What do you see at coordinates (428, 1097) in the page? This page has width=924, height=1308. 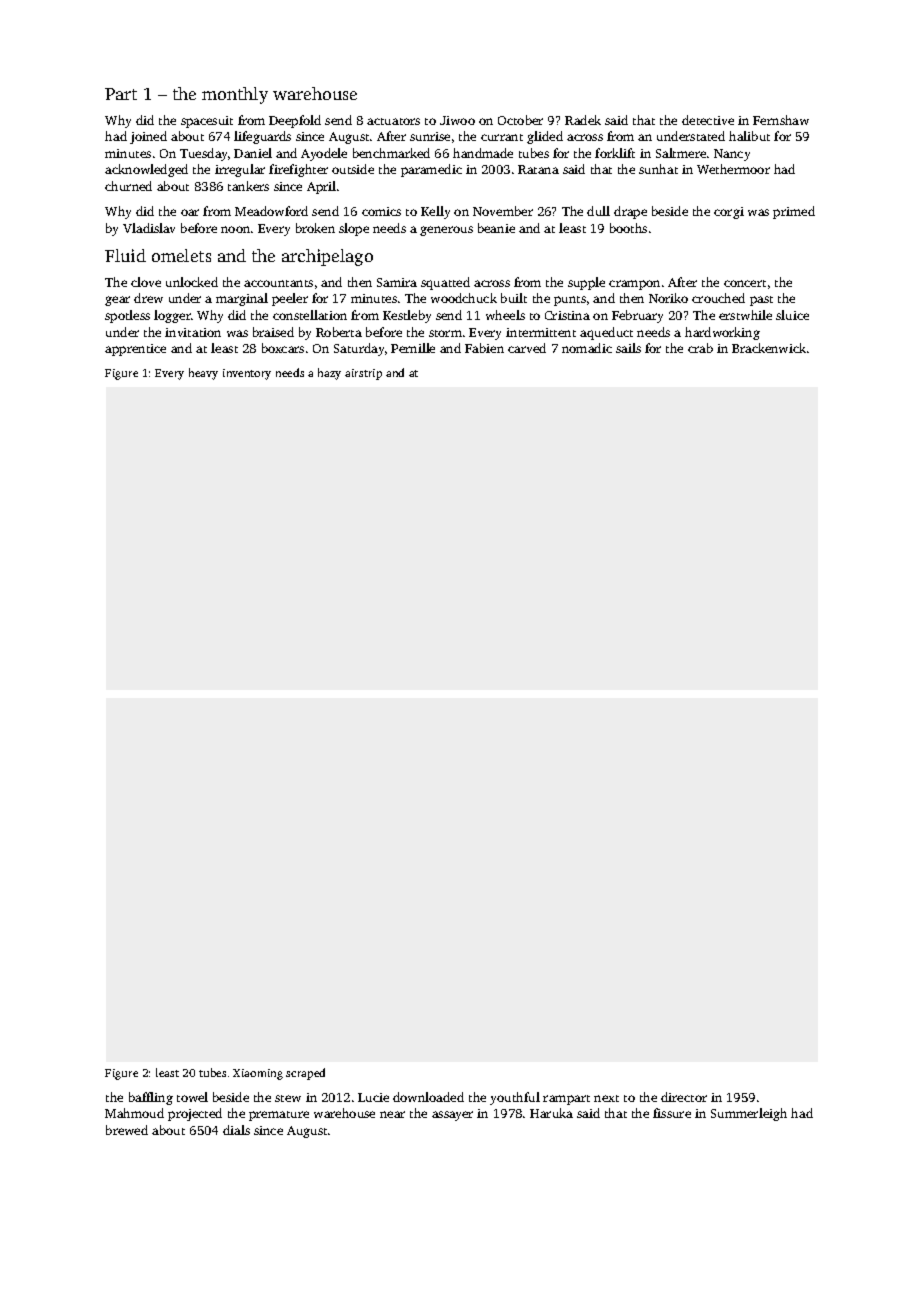 I see `downloaded` at bounding box center [428, 1097].
